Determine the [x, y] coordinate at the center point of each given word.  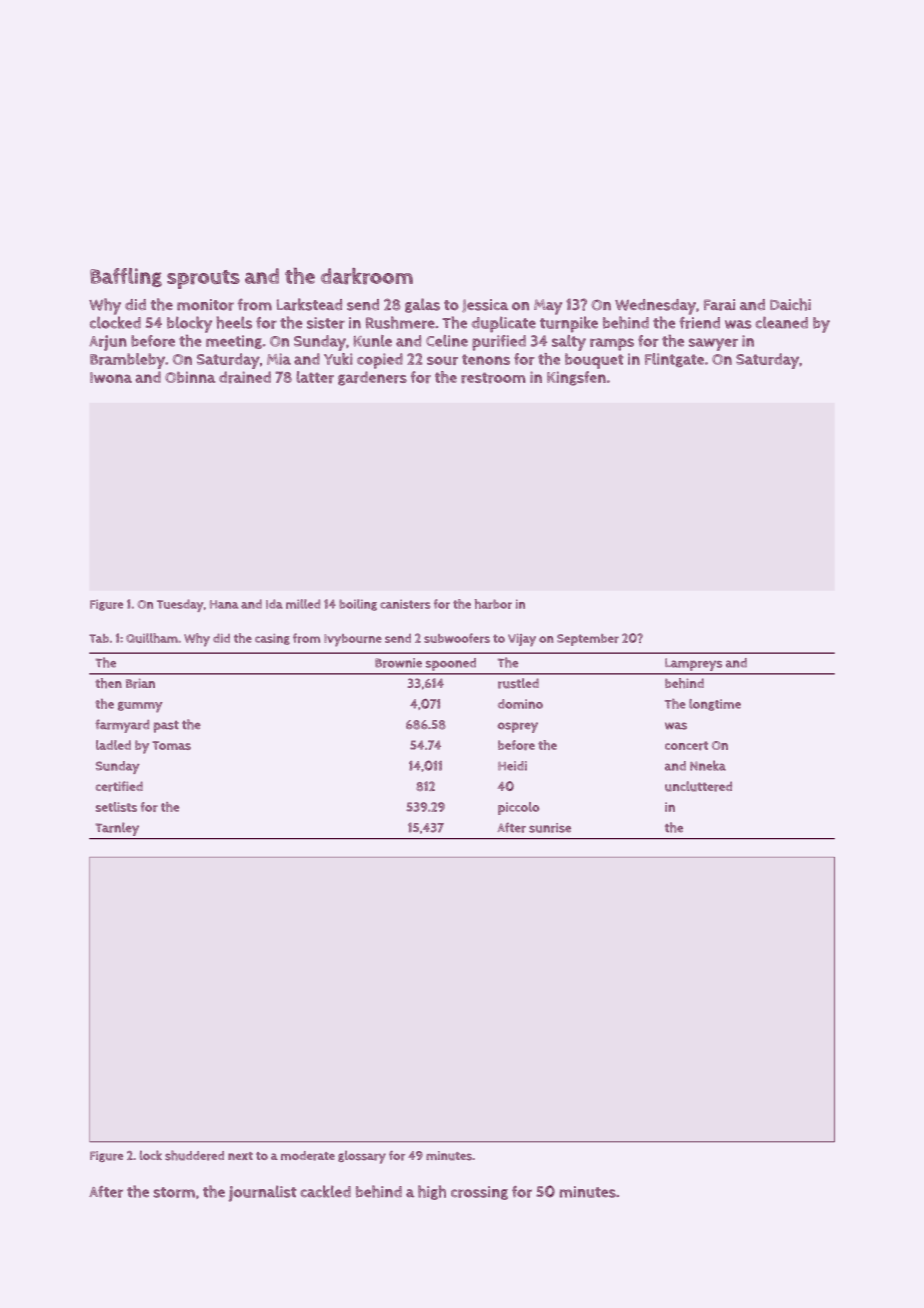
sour [442, 360]
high [432, 1192]
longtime [715, 705]
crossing [479, 1193]
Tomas [171, 745]
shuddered [194, 1155]
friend [699, 323]
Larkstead [309, 304]
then [108, 683]
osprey [517, 727]
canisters [405, 604]
